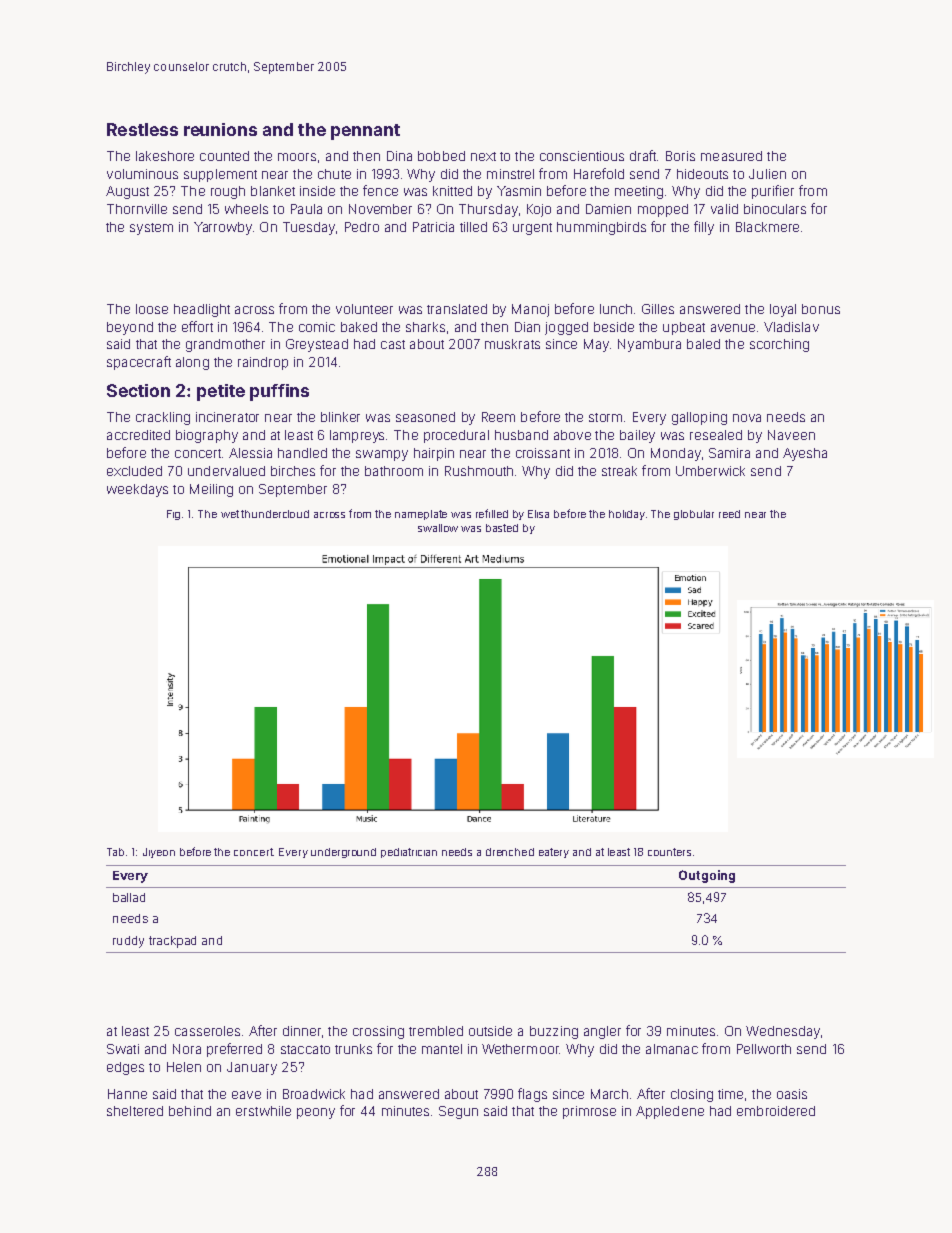 The height and width of the screenshot is (1233, 952). I want to click on underground, so click(343, 853).
